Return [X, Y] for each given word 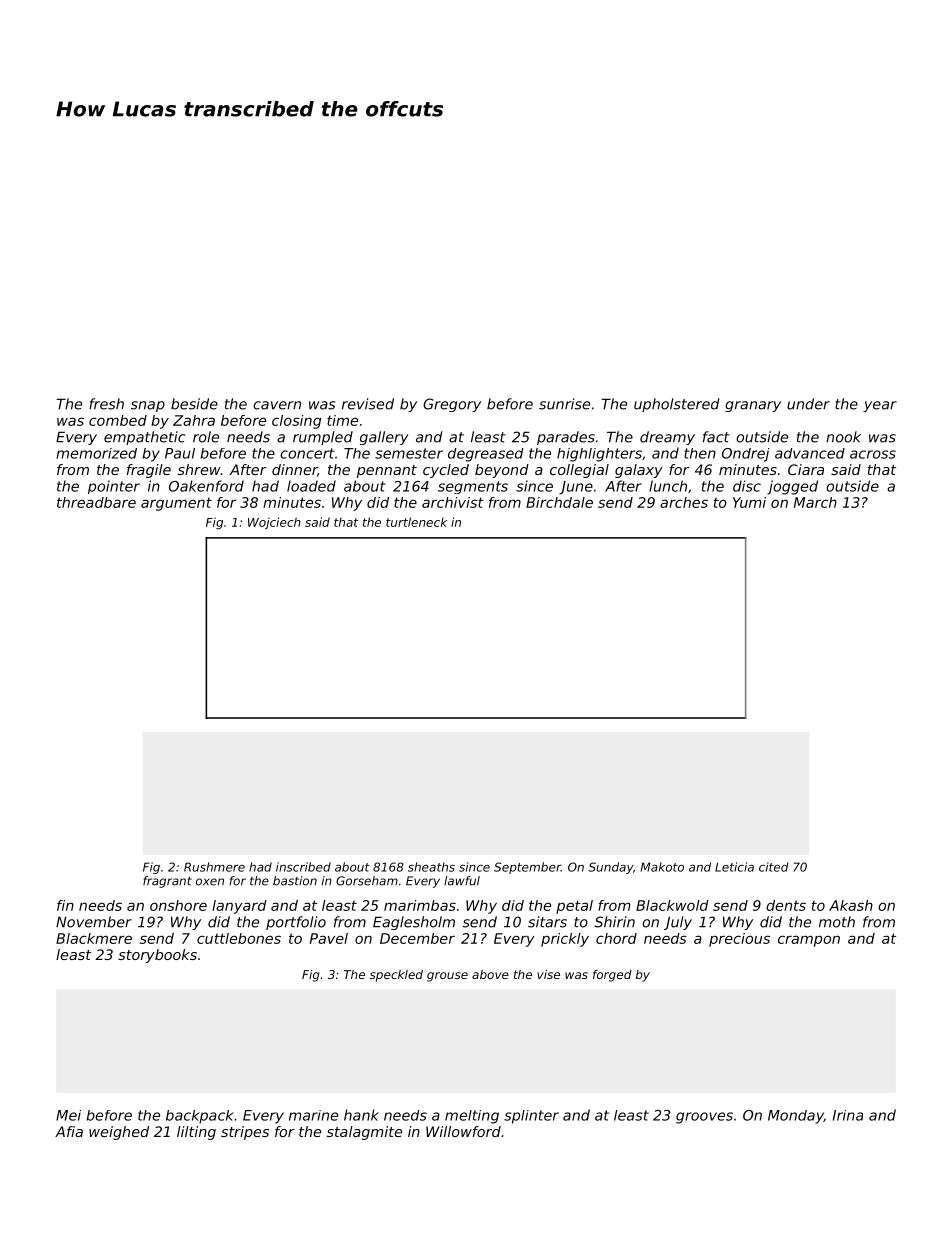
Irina [848, 1115]
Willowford [463, 1131]
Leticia [734, 867]
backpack [200, 1117]
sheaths [431, 867]
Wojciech [274, 523]
